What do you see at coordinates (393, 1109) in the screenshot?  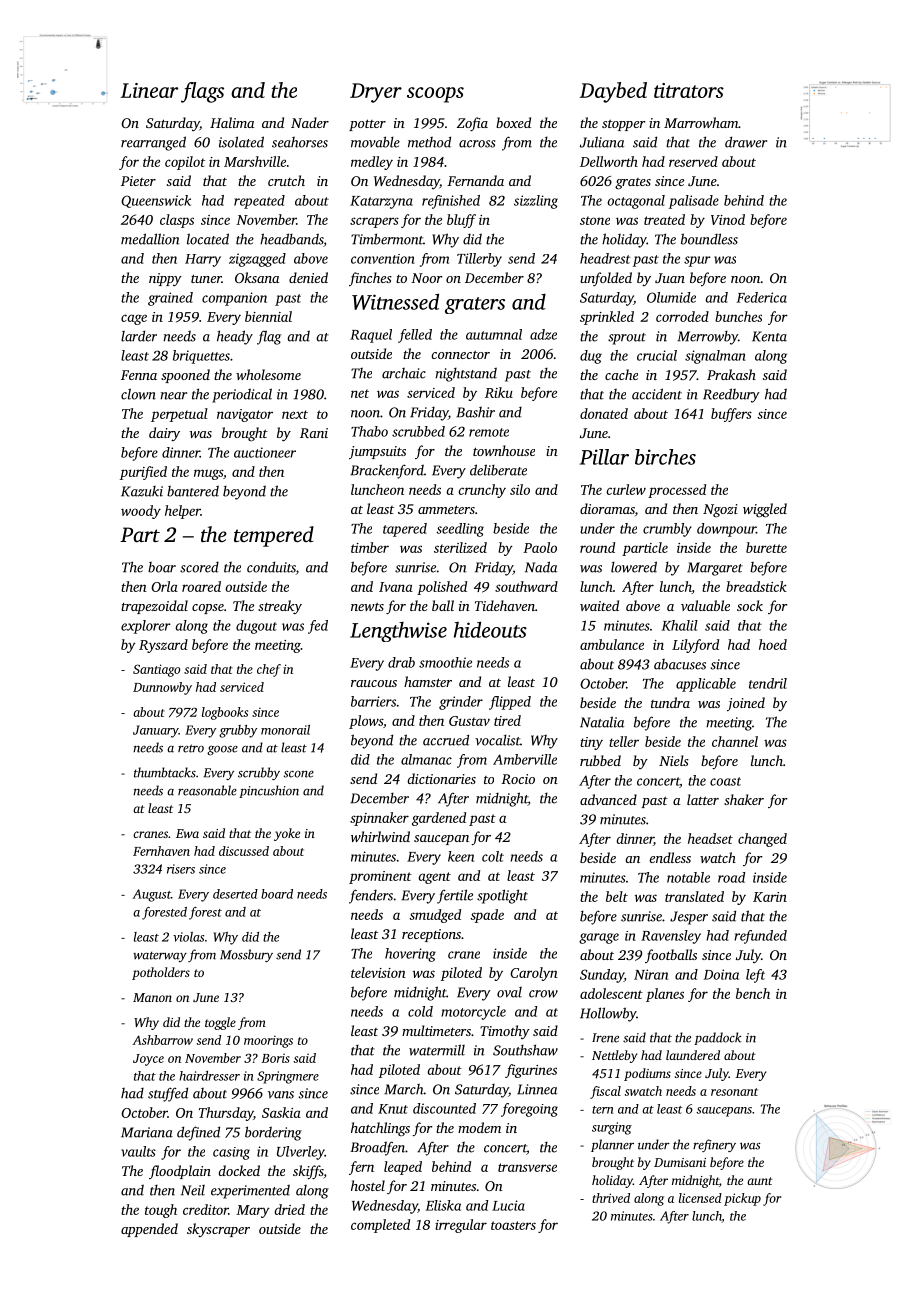 I see `Knut` at bounding box center [393, 1109].
